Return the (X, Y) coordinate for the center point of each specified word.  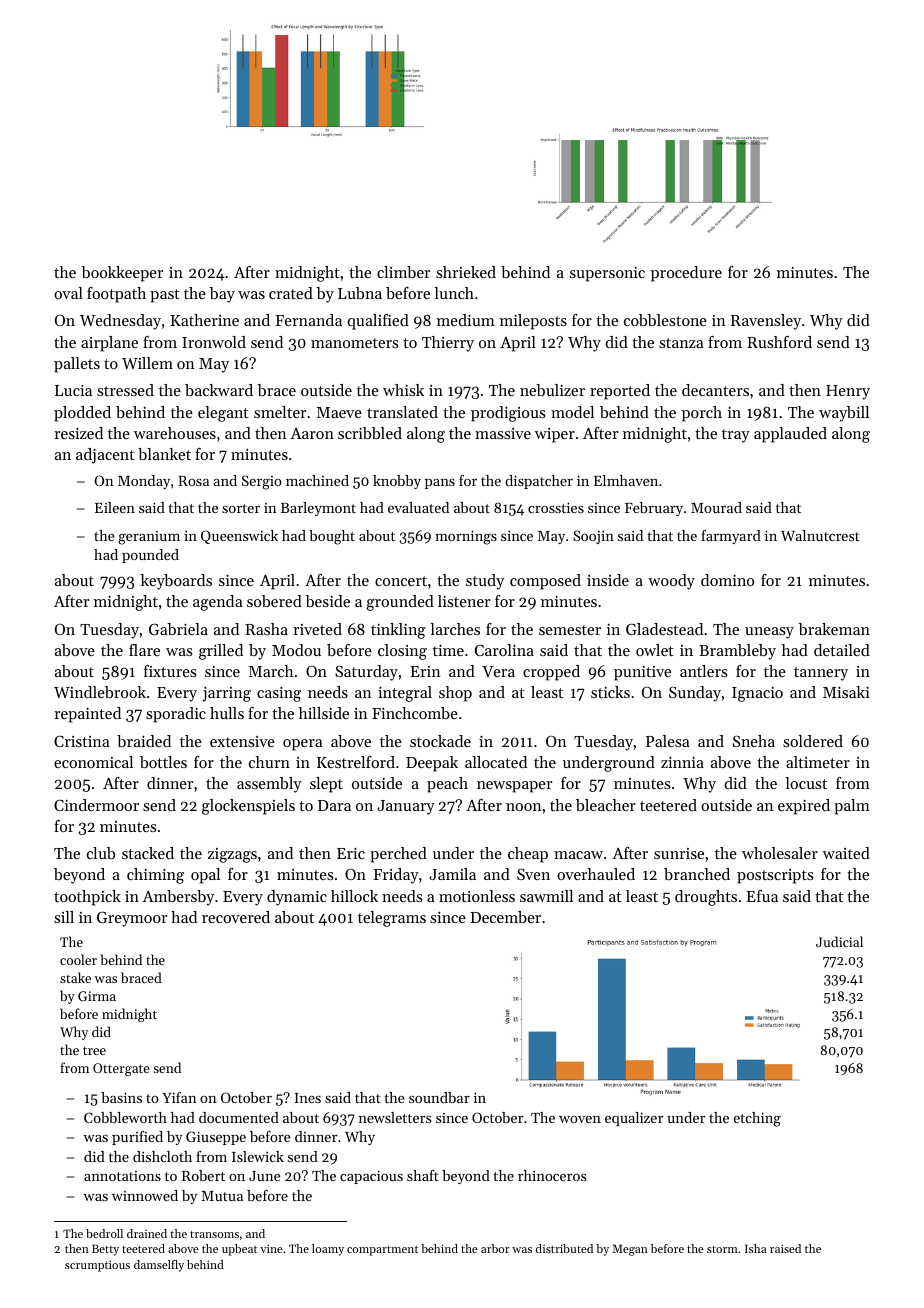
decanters (715, 390)
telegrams (392, 919)
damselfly (159, 1266)
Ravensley (766, 322)
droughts (706, 898)
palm (852, 807)
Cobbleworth (125, 1117)
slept (326, 785)
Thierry (448, 344)
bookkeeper (122, 274)
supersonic (607, 274)
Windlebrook (100, 692)
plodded (82, 414)
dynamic (297, 898)
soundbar (439, 1097)
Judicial (839, 941)
